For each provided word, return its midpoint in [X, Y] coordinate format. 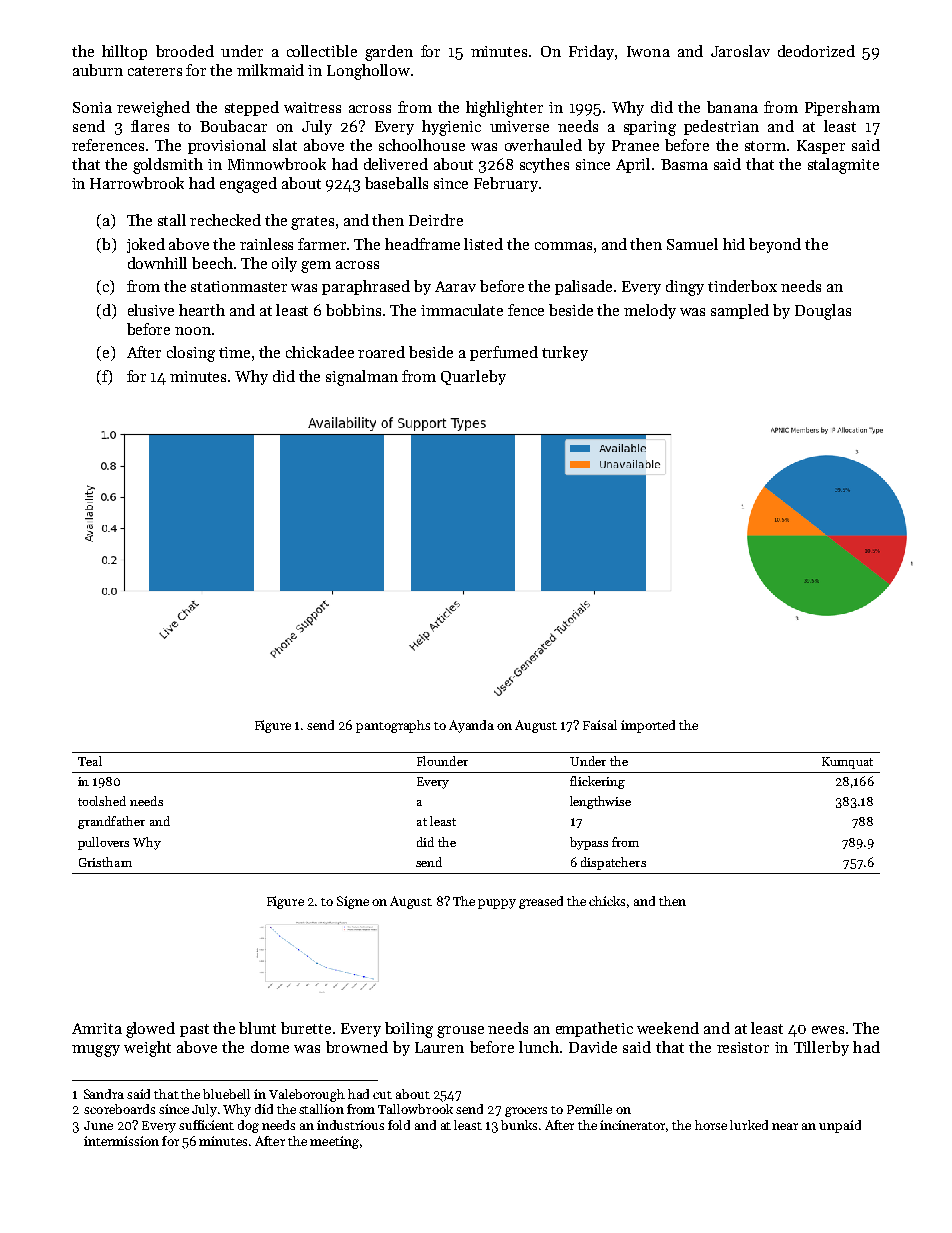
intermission [121, 1141]
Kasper [821, 147]
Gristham [105, 862]
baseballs [396, 183]
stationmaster [239, 286]
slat [285, 145]
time [234, 352]
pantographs [393, 726]
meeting [334, 1142]
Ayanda [471, 726]
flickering [597, 782]
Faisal [600, 725]
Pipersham [842, 108]
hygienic [451, 128]
